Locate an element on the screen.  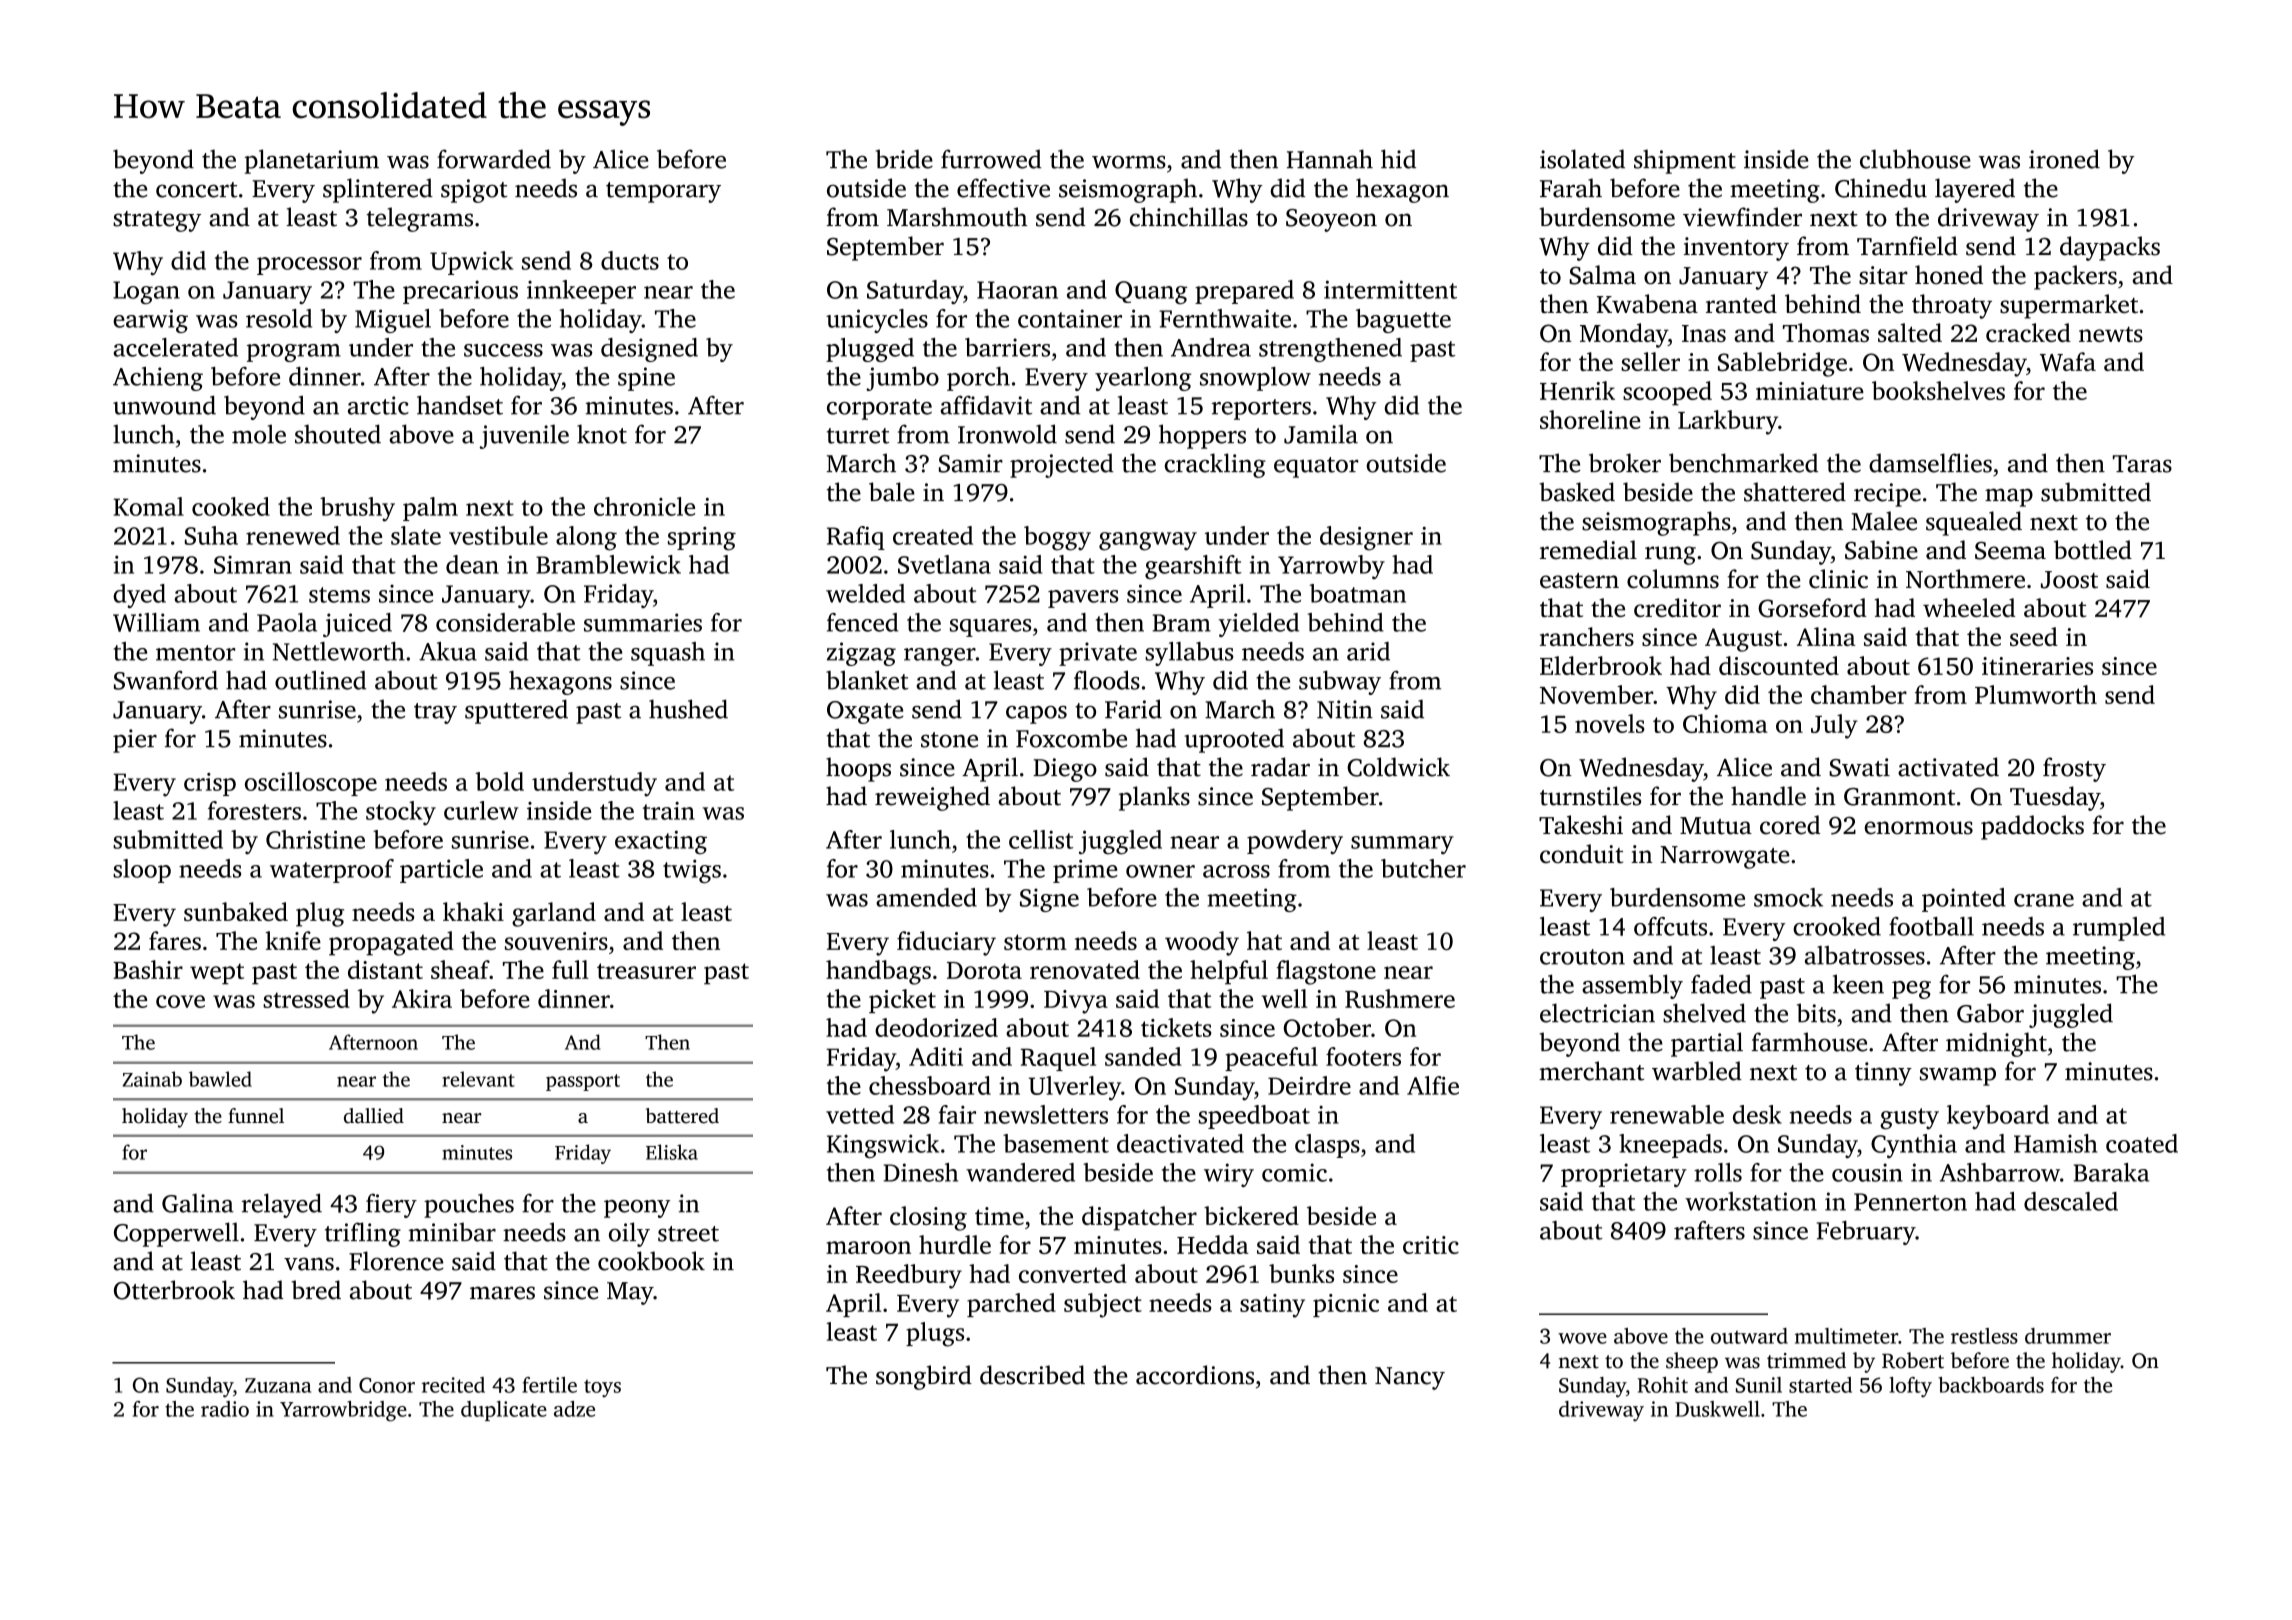
cooked is located at coordinates (231, 506).
